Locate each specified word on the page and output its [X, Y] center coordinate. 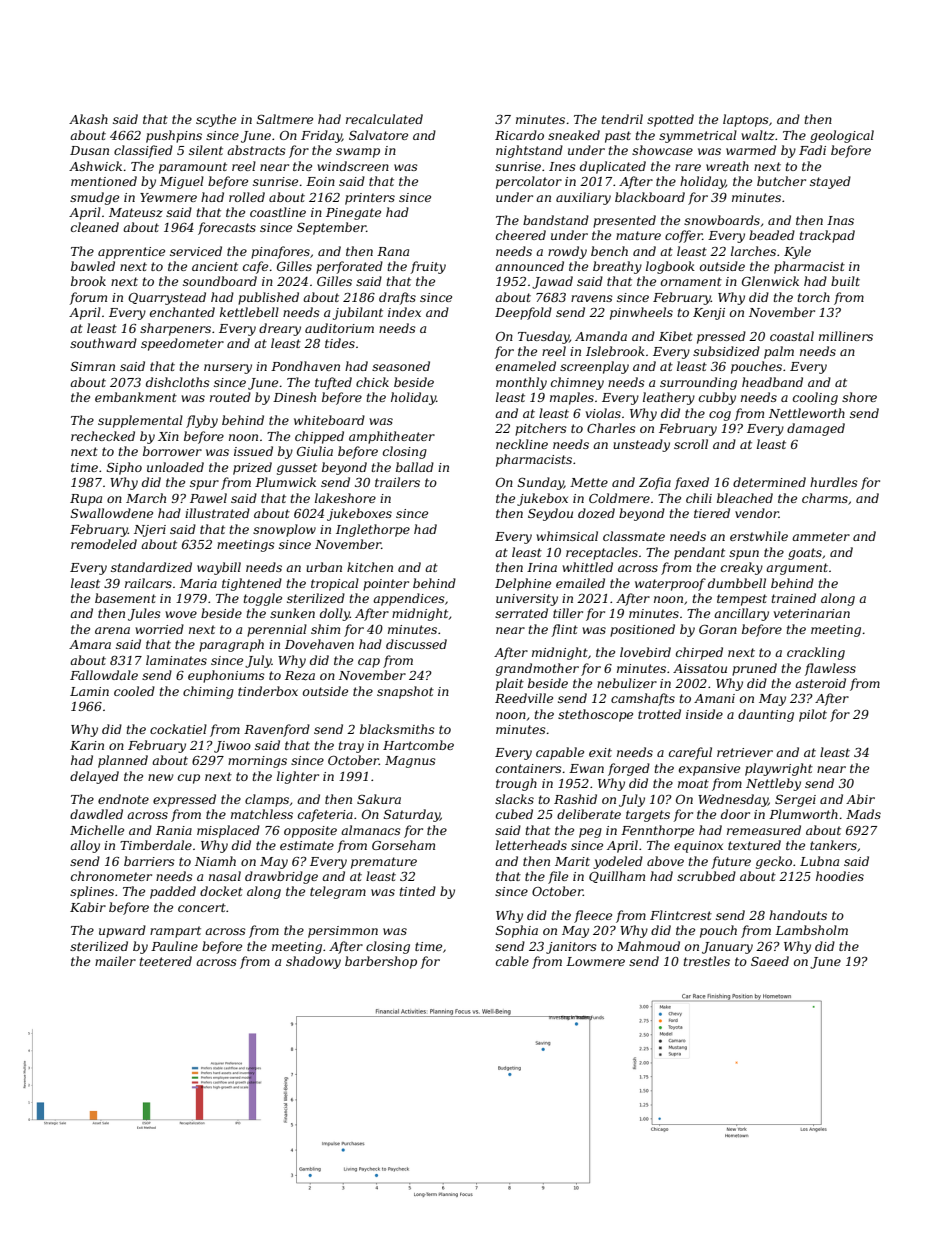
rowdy [567, 252]
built [845, 281]
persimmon [343, 932]
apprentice [131, 253]
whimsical [567, 536]
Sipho [124, 468]
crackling [816, 653]
